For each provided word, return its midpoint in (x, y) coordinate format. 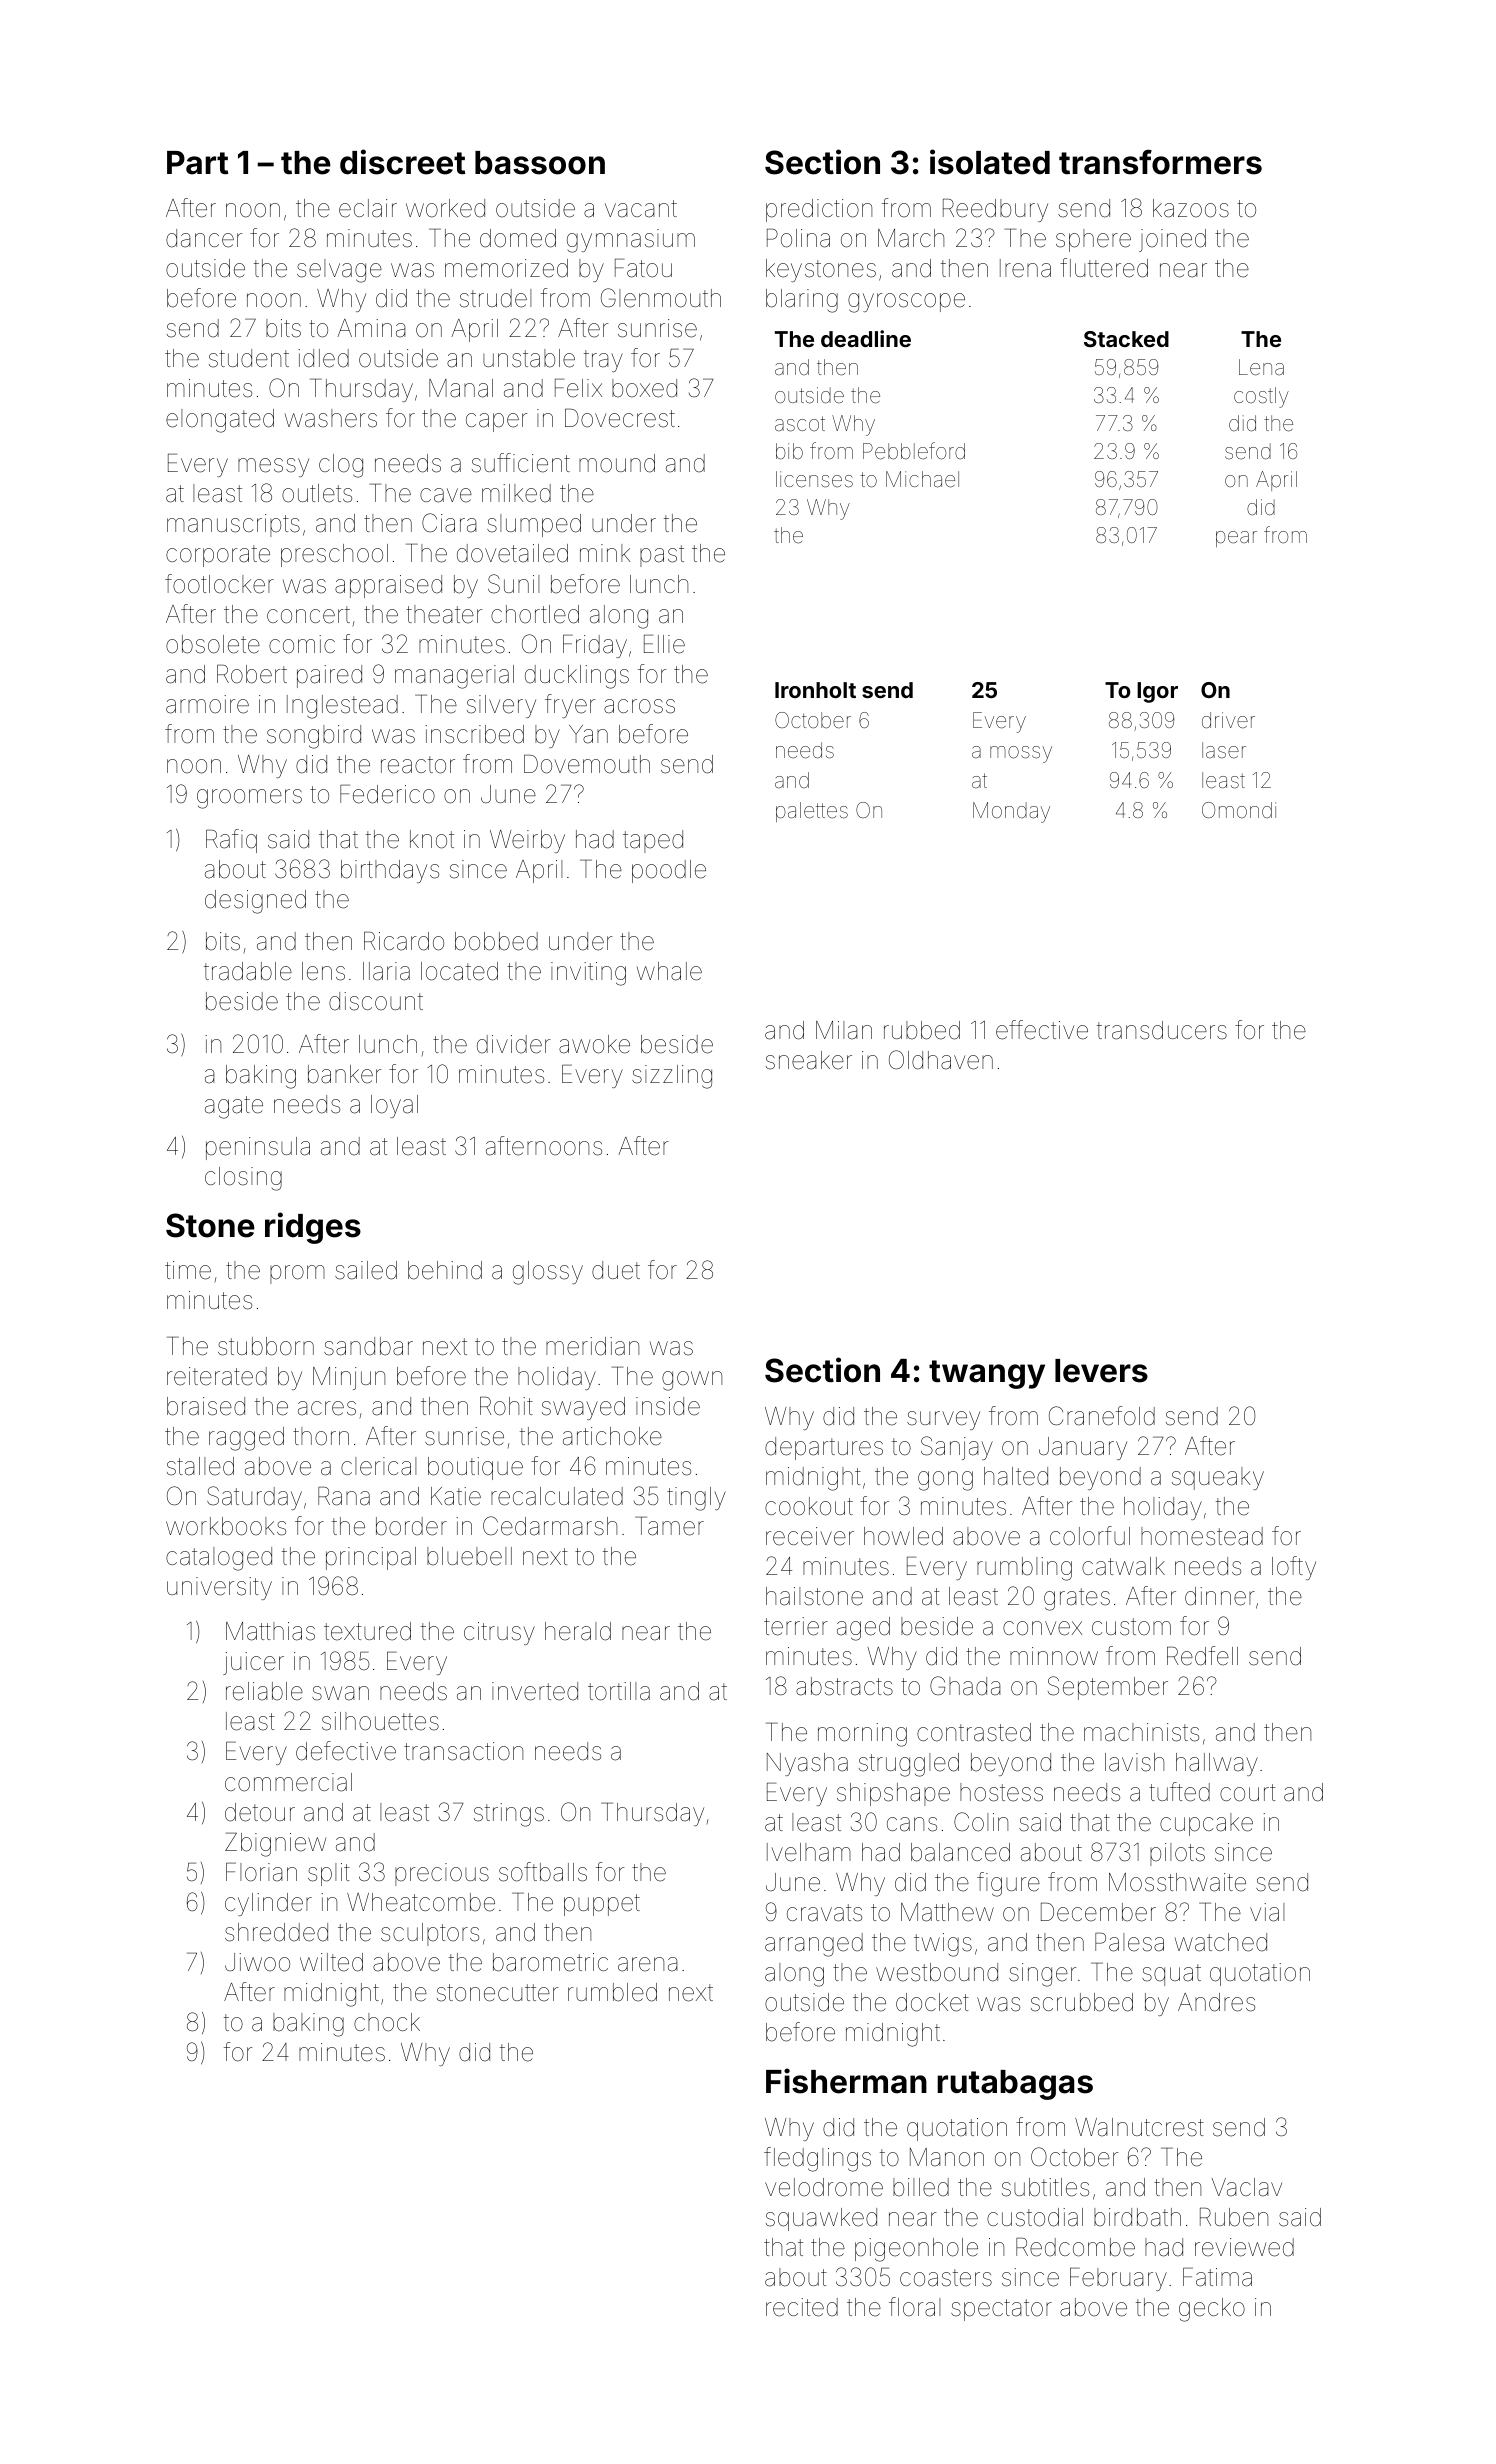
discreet (402, 162)
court (1248, 1793)
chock (387, 2022)
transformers (1160, 162)
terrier (796, 1626)
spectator (1001, 2310)
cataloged (219, 1559)
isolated (990, 162)
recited (802, 2307)
